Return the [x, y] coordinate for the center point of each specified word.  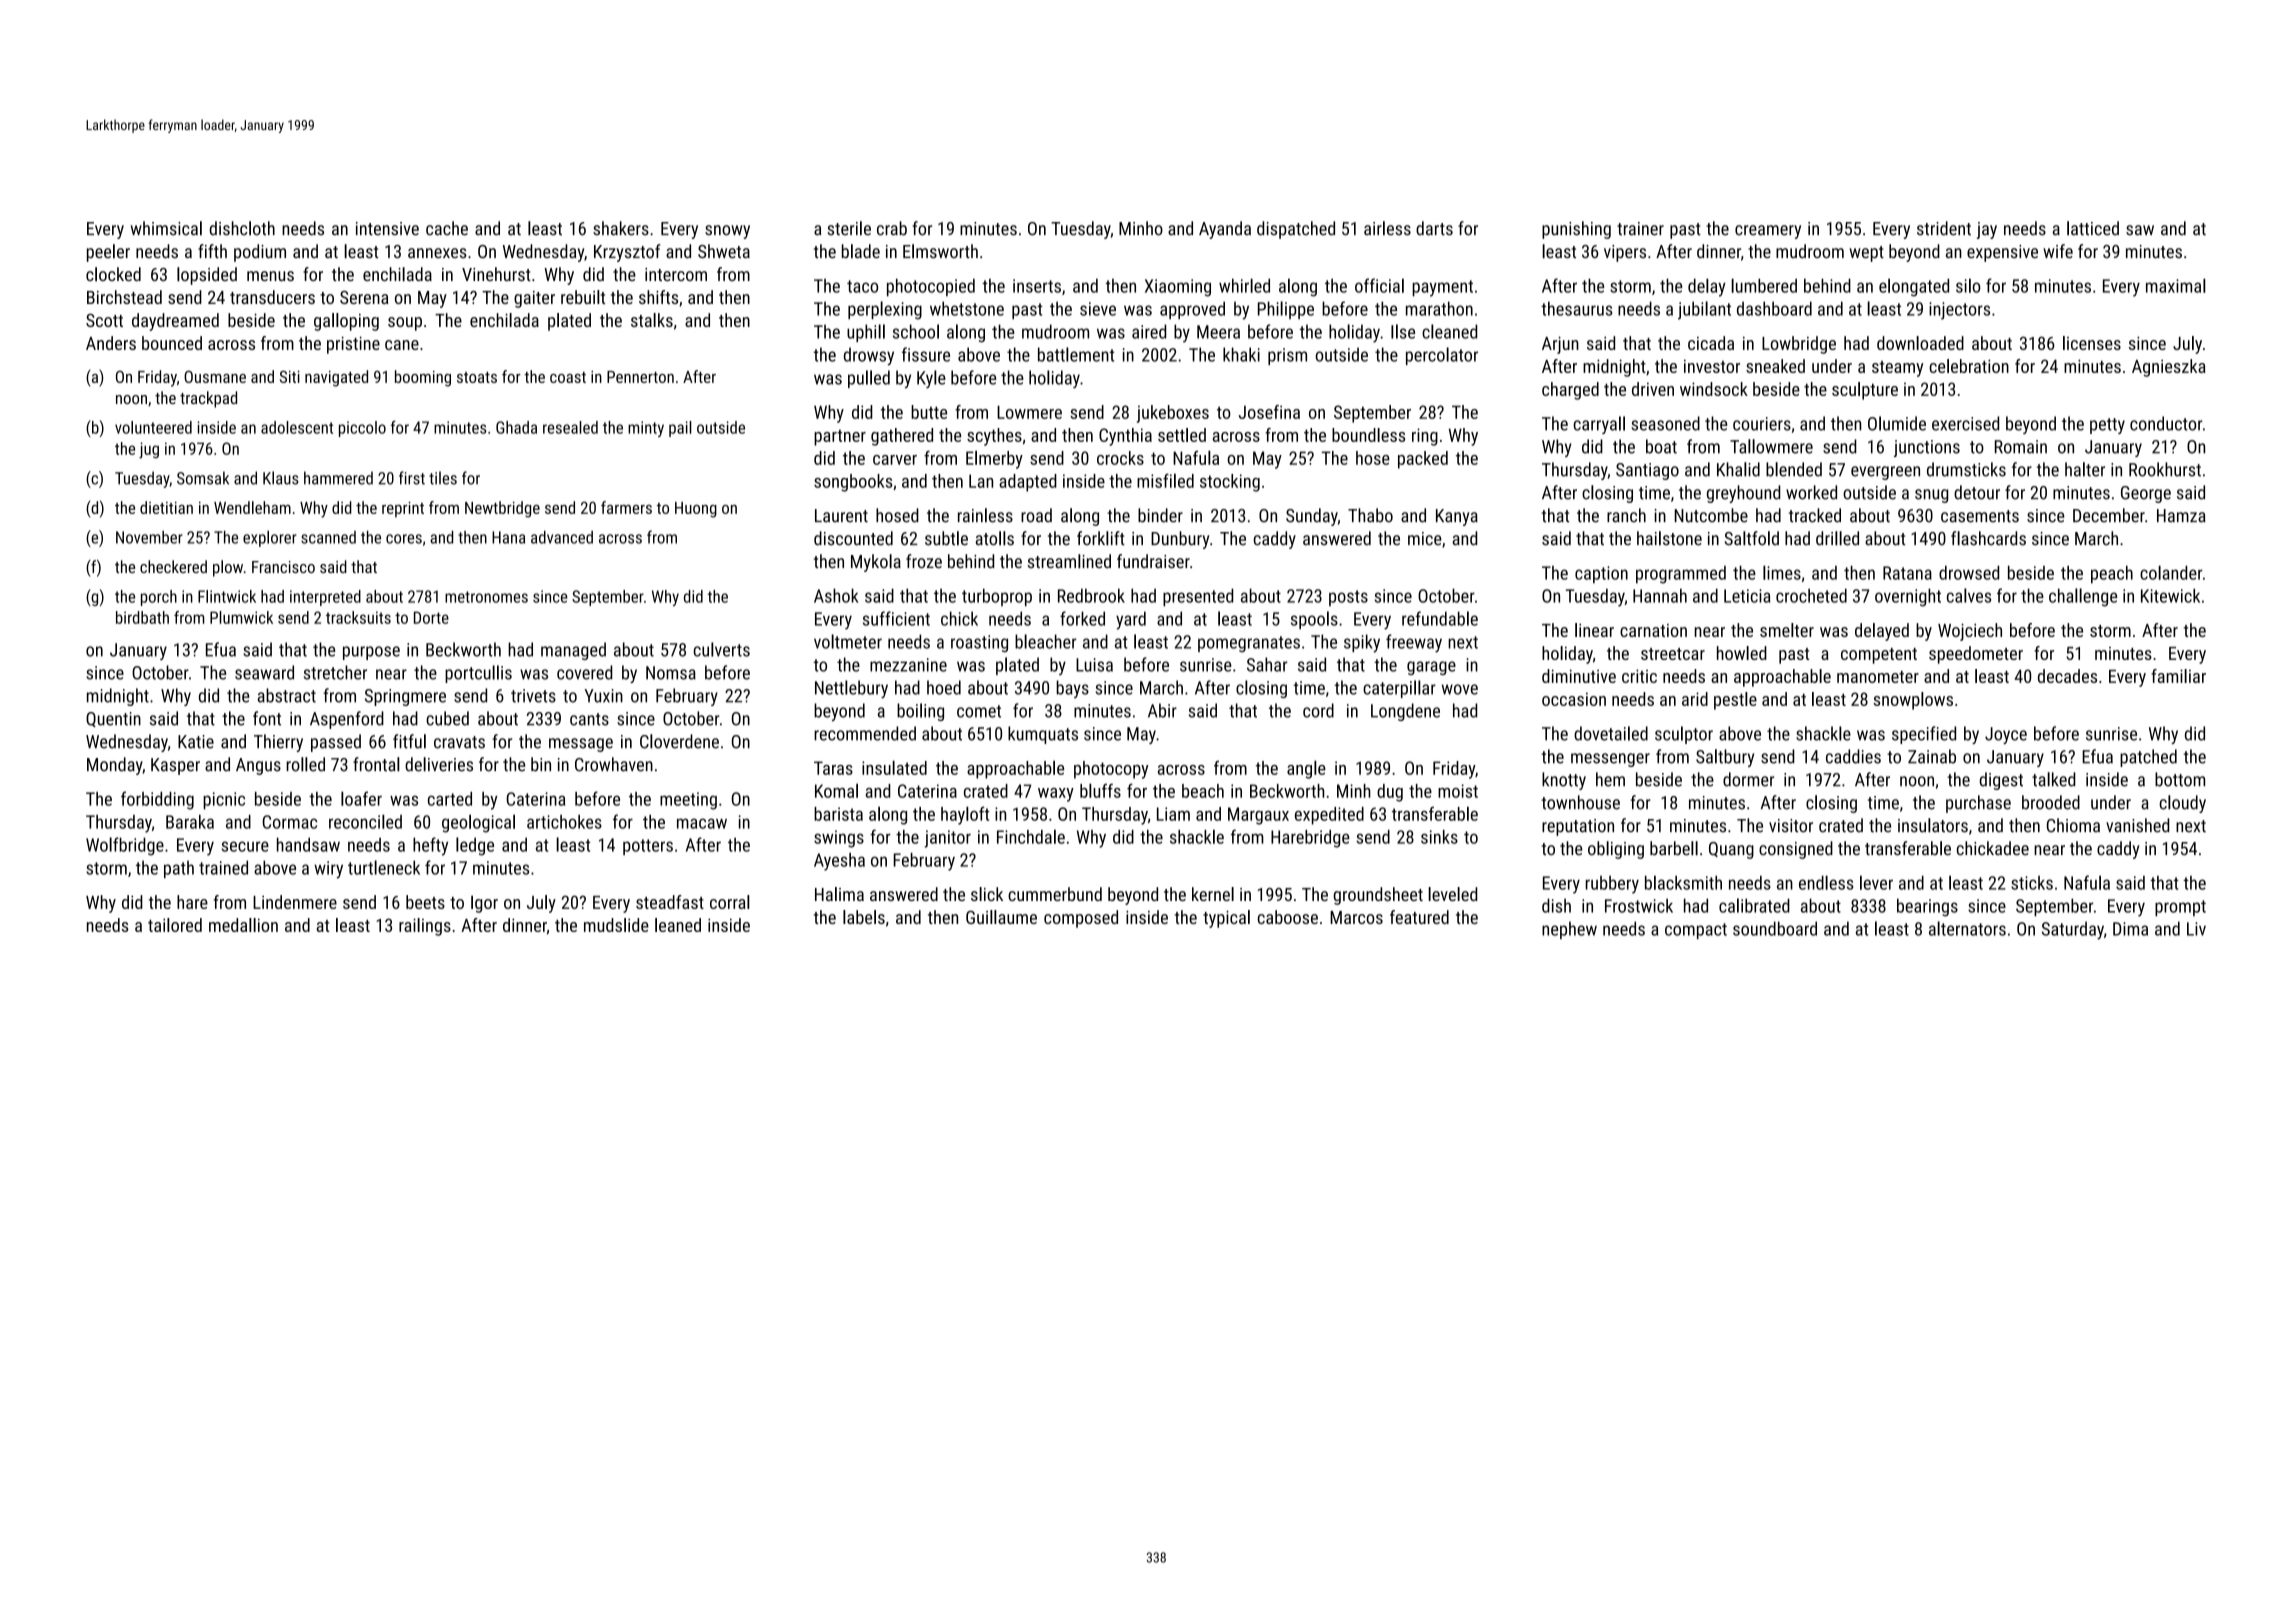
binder [1160, 515]
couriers [1762, 424]
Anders [111, 343]
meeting [688, 801]
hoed [944, 687]
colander [2171, 572]
